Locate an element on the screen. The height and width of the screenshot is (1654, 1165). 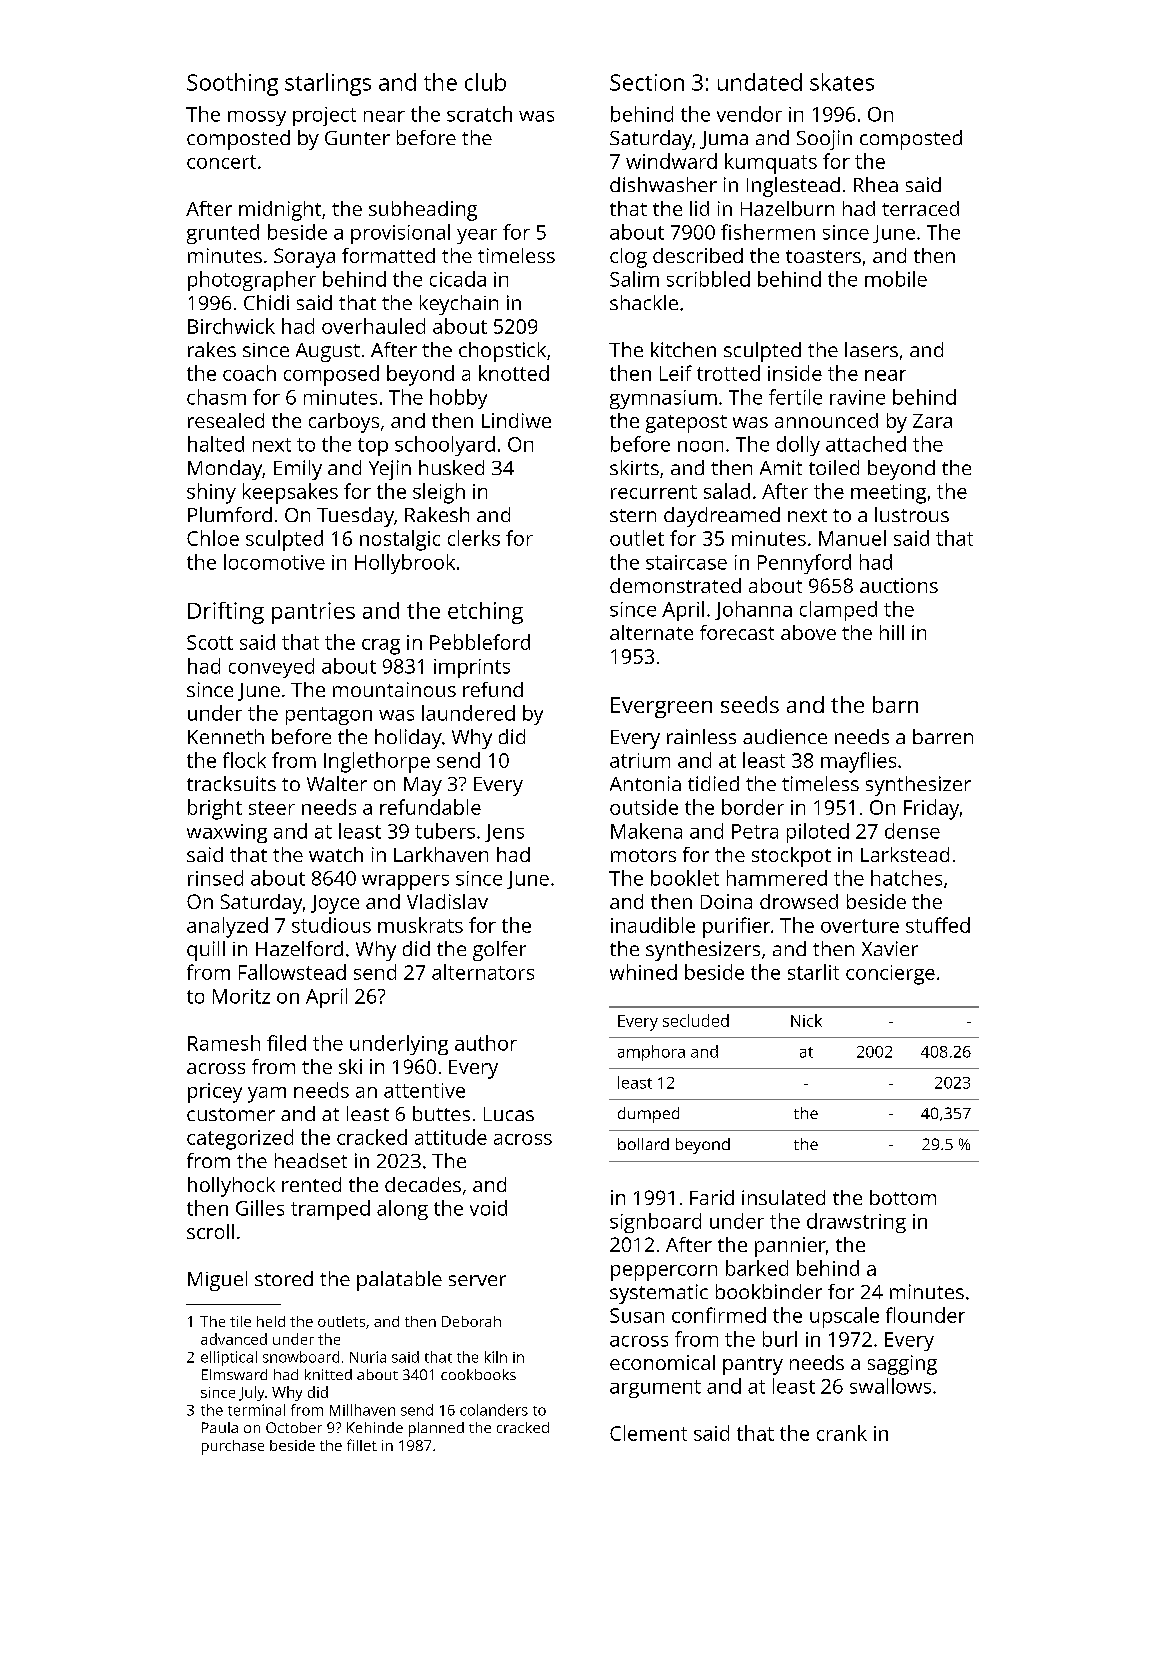
colanders is located at coordinates (494, 1410).
